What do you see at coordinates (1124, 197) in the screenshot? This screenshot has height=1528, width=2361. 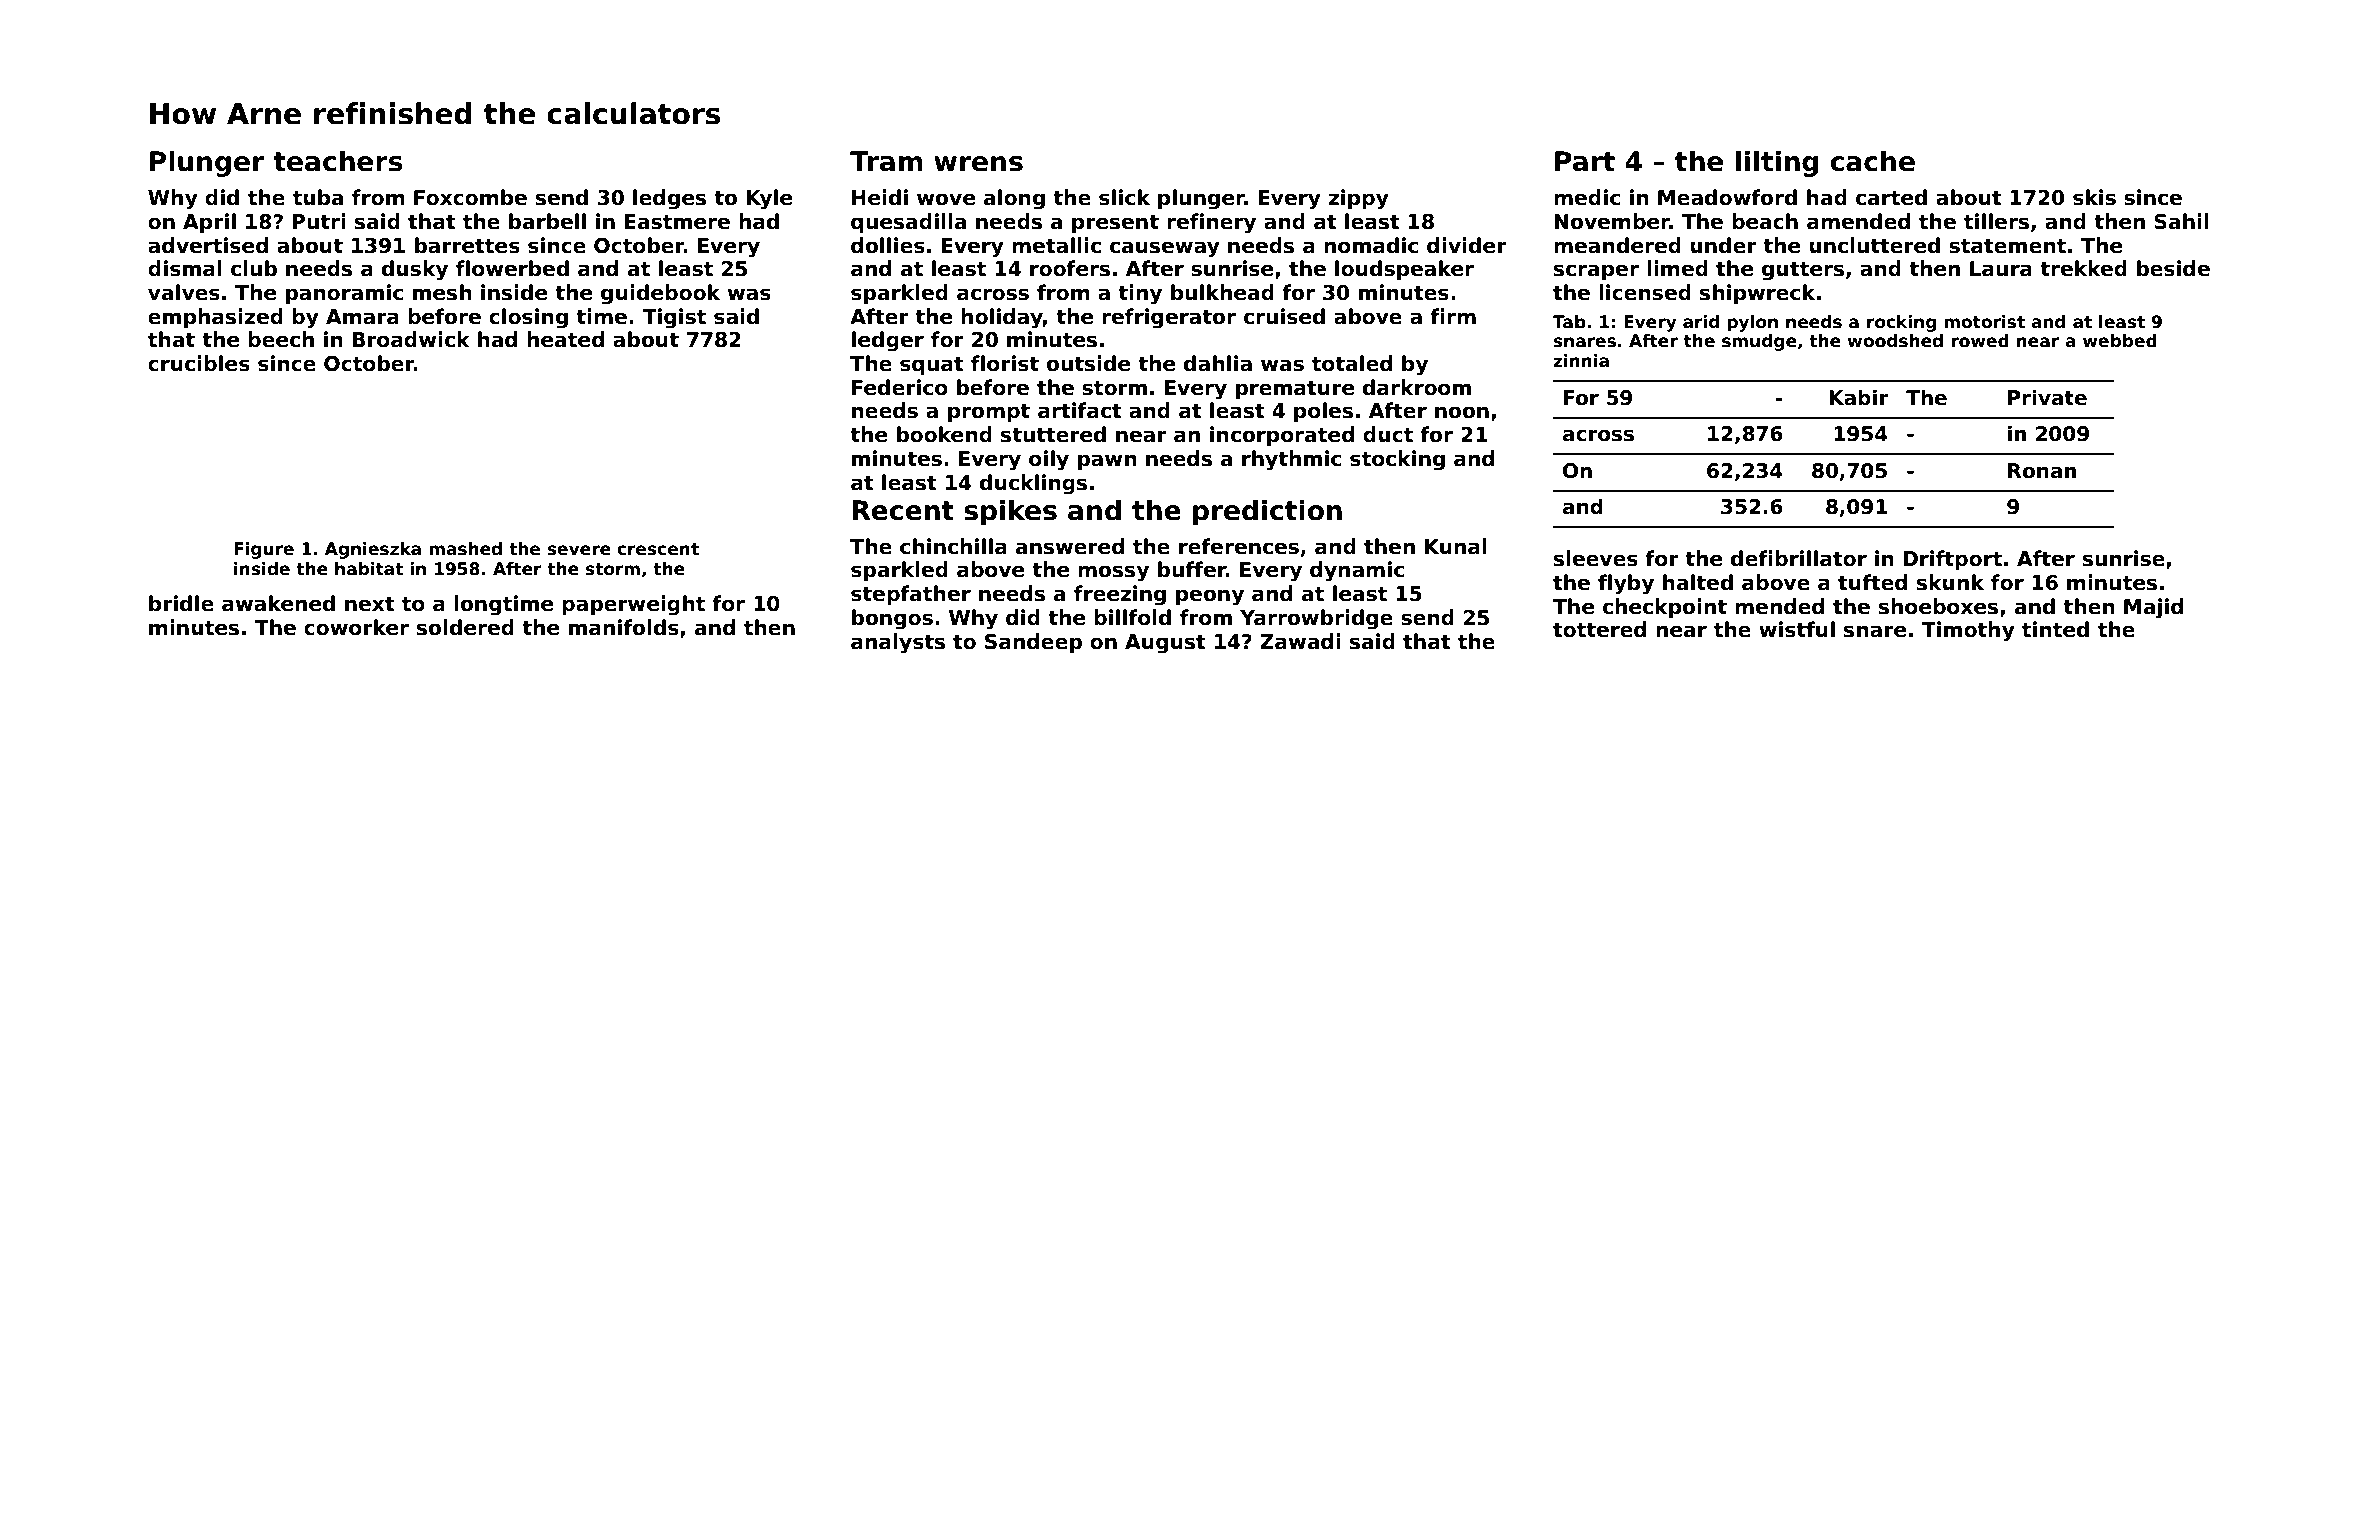 I see `slick` at bounding box center [1124, 197].
